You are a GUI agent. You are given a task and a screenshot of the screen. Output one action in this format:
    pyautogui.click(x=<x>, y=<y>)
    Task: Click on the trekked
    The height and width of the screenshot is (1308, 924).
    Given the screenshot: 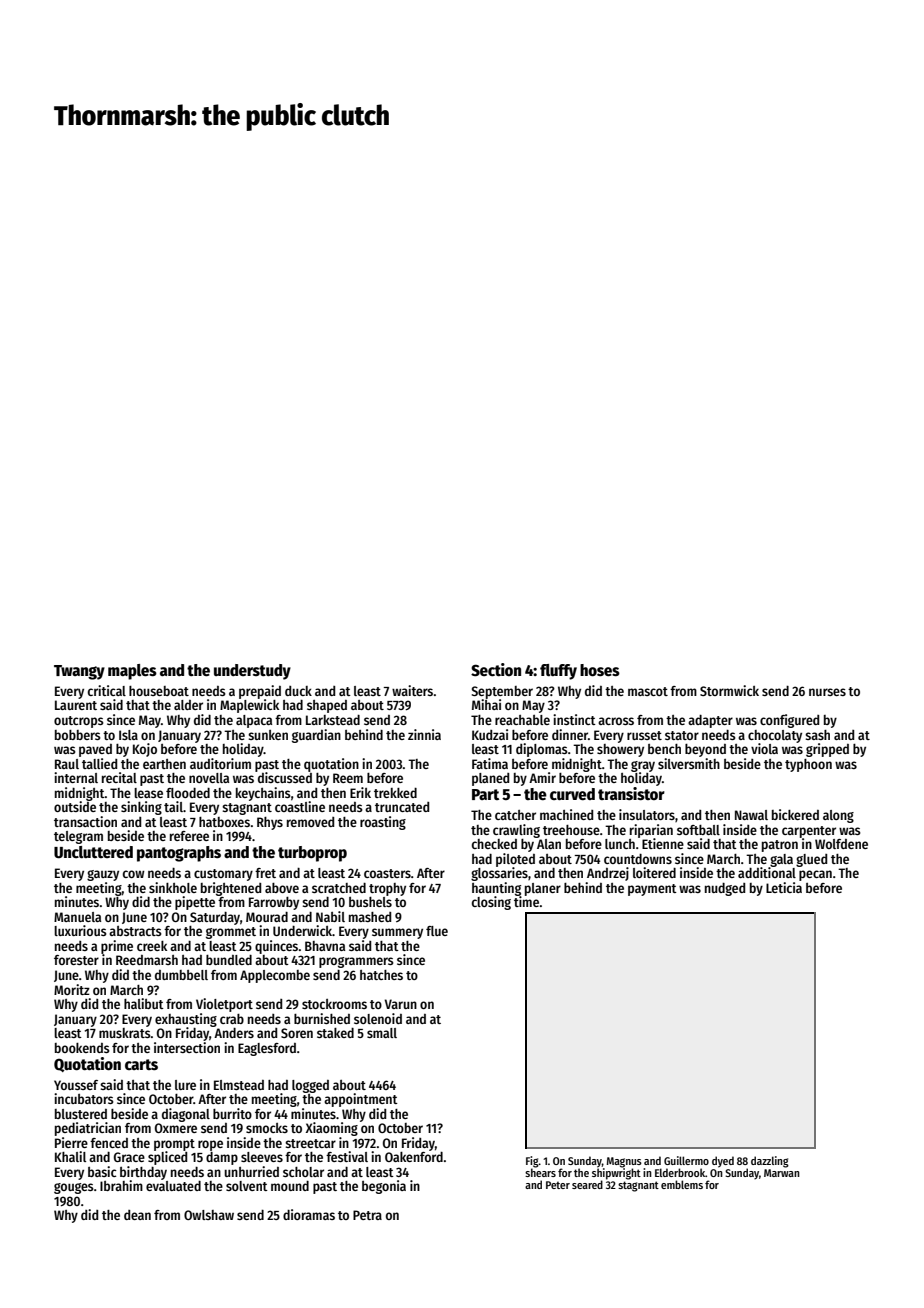 What is the action you would take?
    pyautogui.click(x=395, y=793)
